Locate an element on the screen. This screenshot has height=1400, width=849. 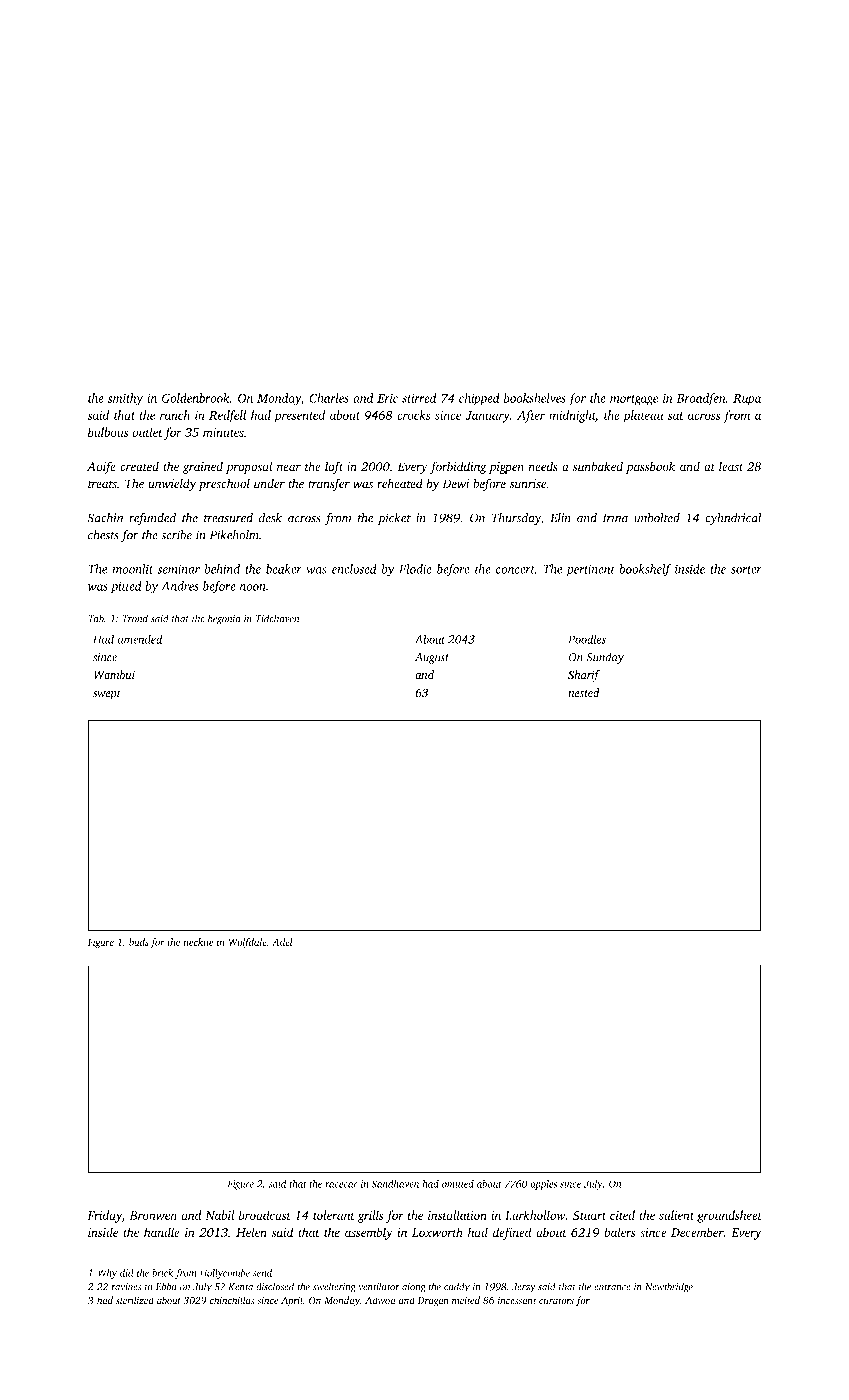
cited is located at coordinates (622, 1215).
